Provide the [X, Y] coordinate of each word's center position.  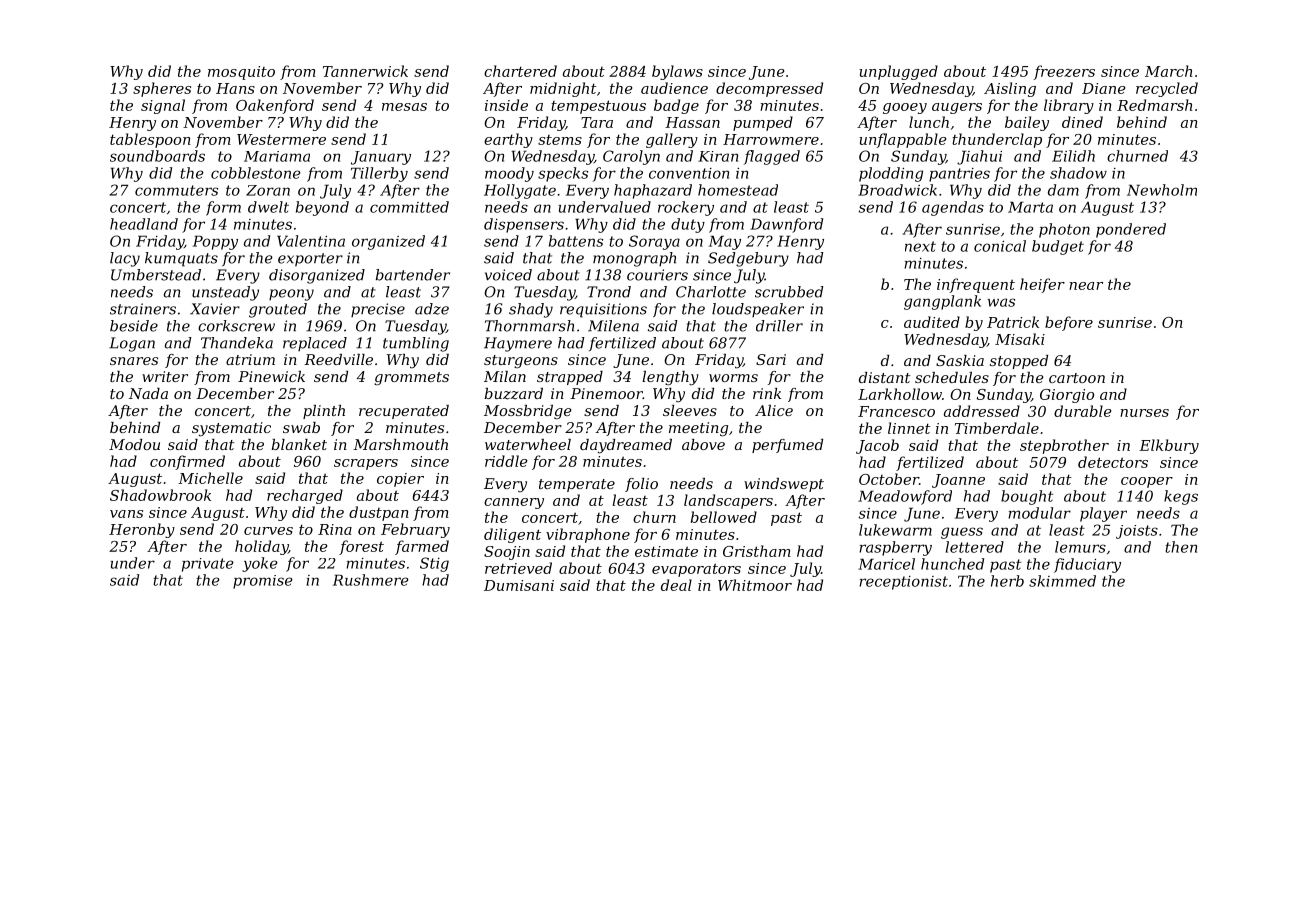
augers [957, 108]
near [1086, 286]
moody [509, 174]
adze [432, 309]
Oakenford [275, 106]
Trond [609, 292]
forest [361, 547]
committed [409, 207]
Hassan [692, 122]
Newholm [1162, 190]
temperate [577, 485]
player [1103, 514]
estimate [666, 551]
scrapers [366, 464]
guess [962, 533]
